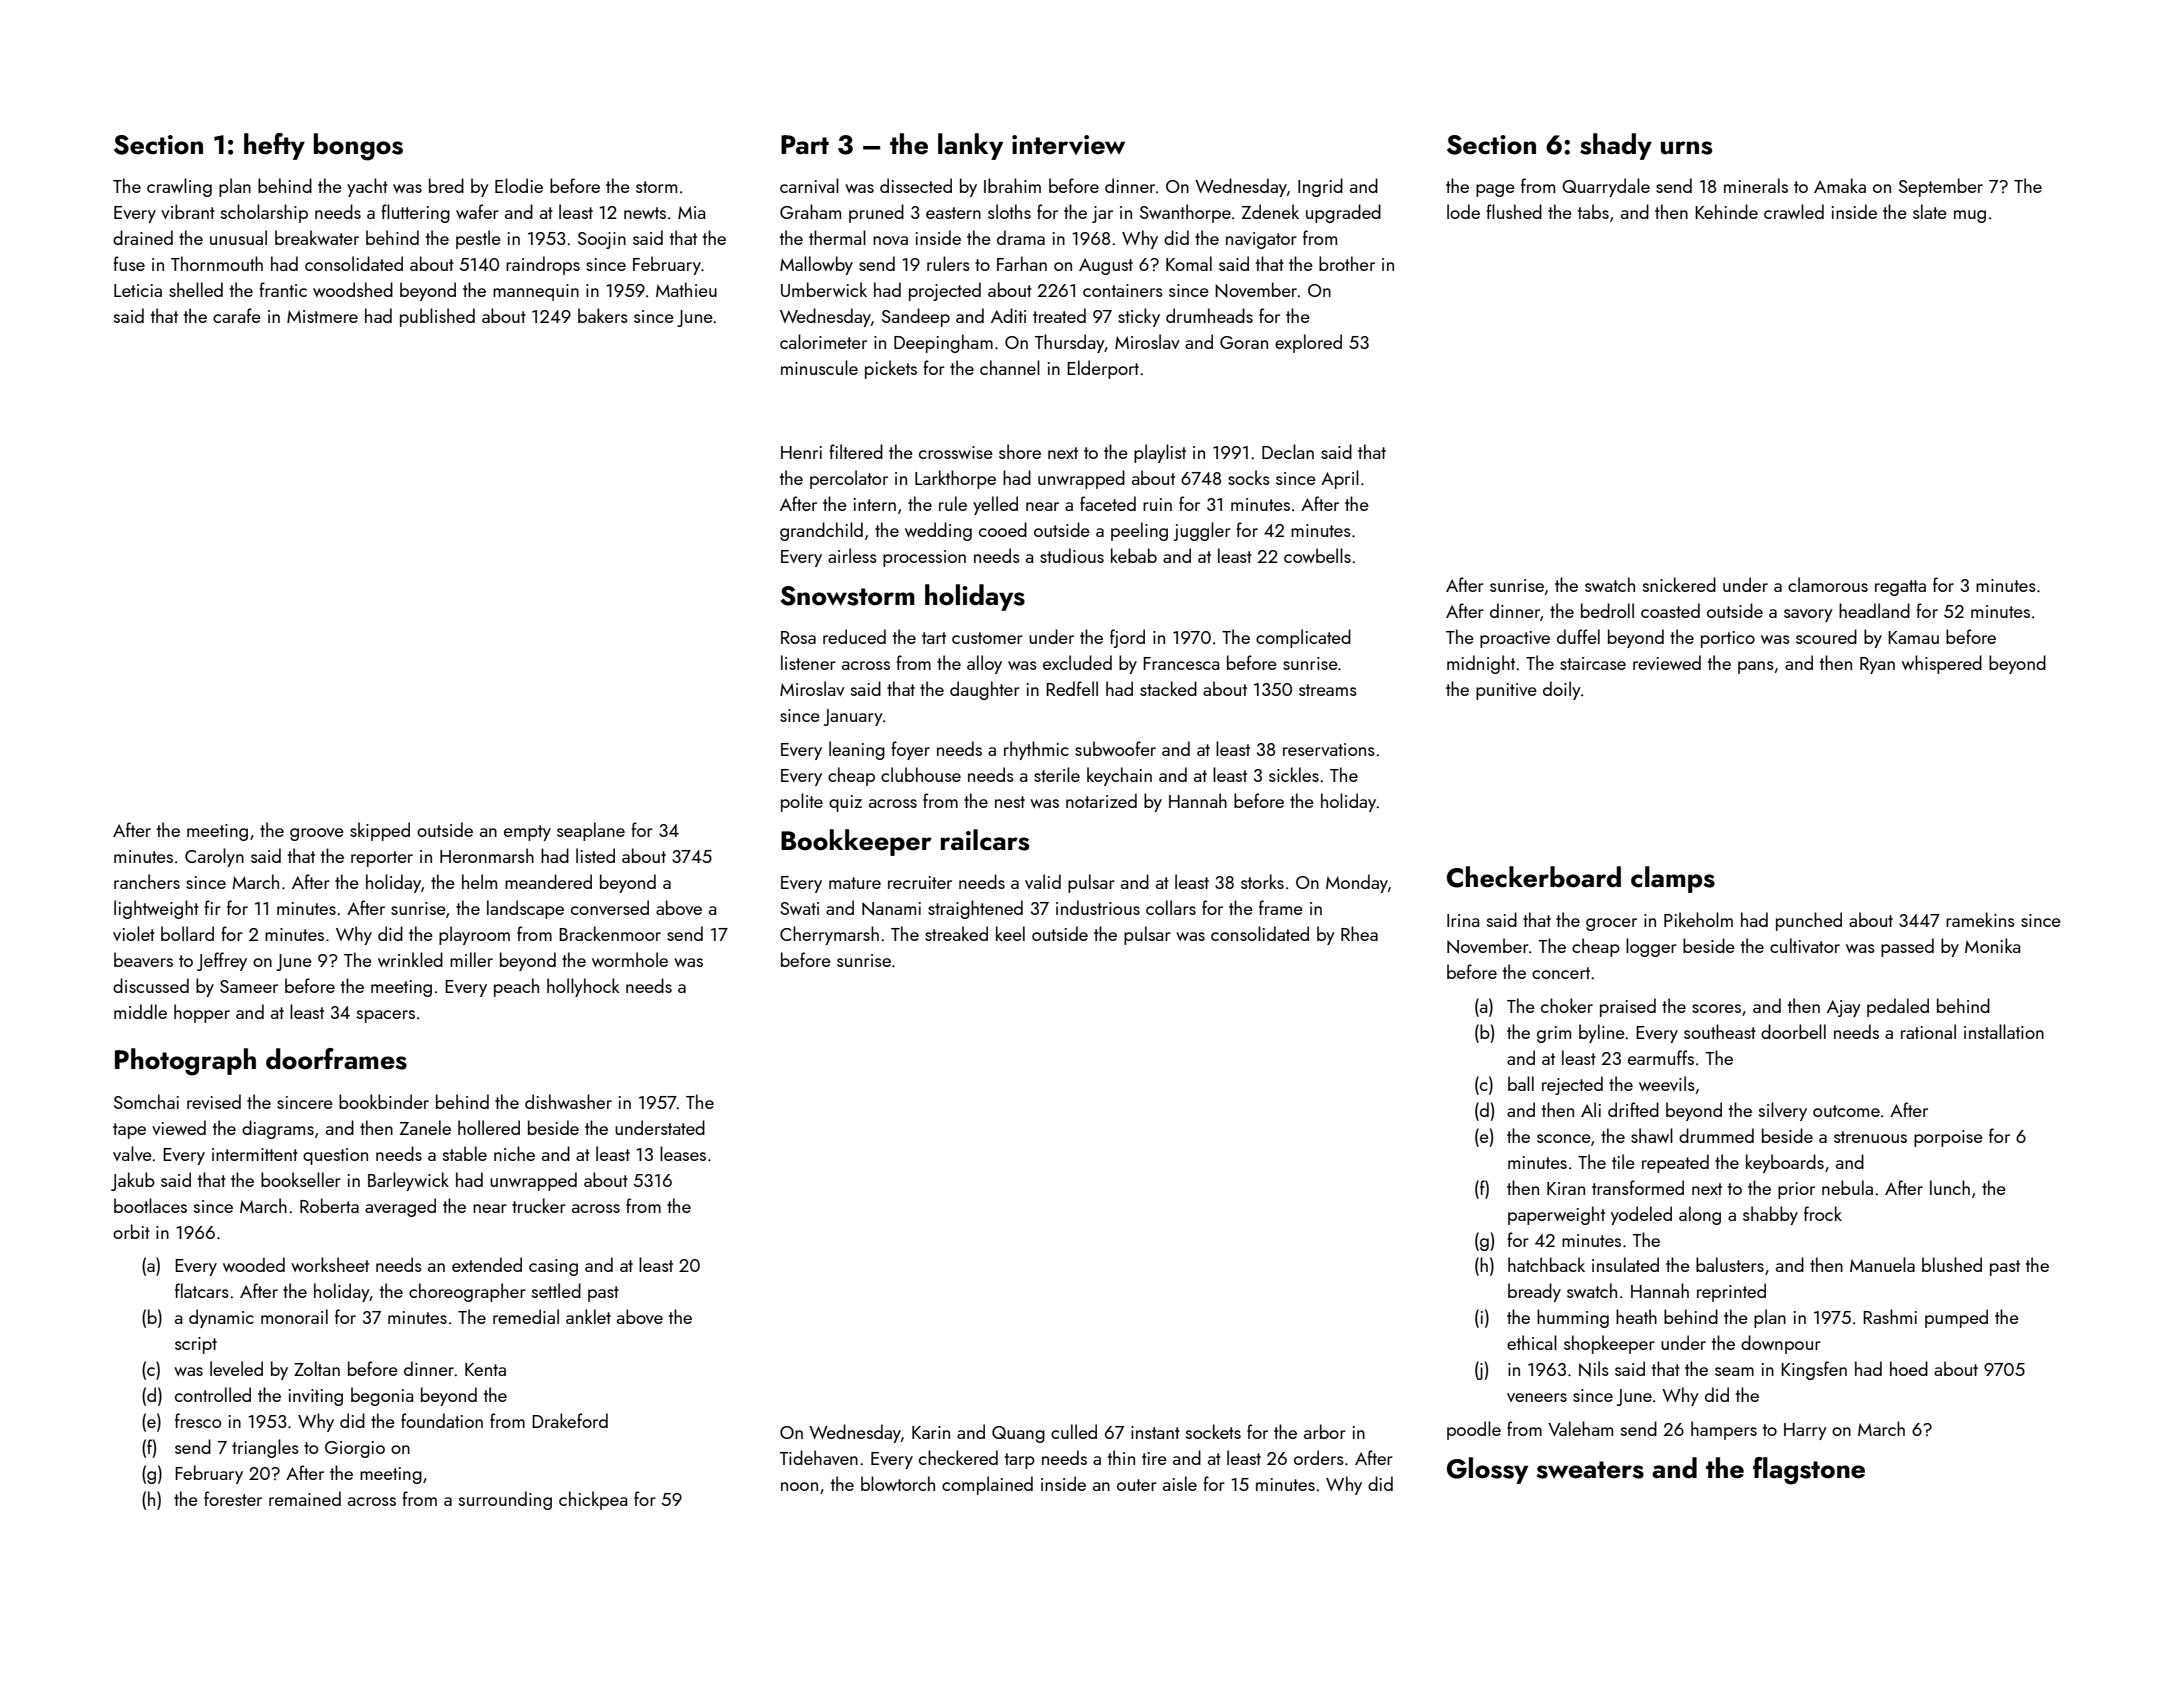  What do you see at coordinates (1900, 588) in the screenshot?
I see `regatta` at bounding box center [1900, 588].
